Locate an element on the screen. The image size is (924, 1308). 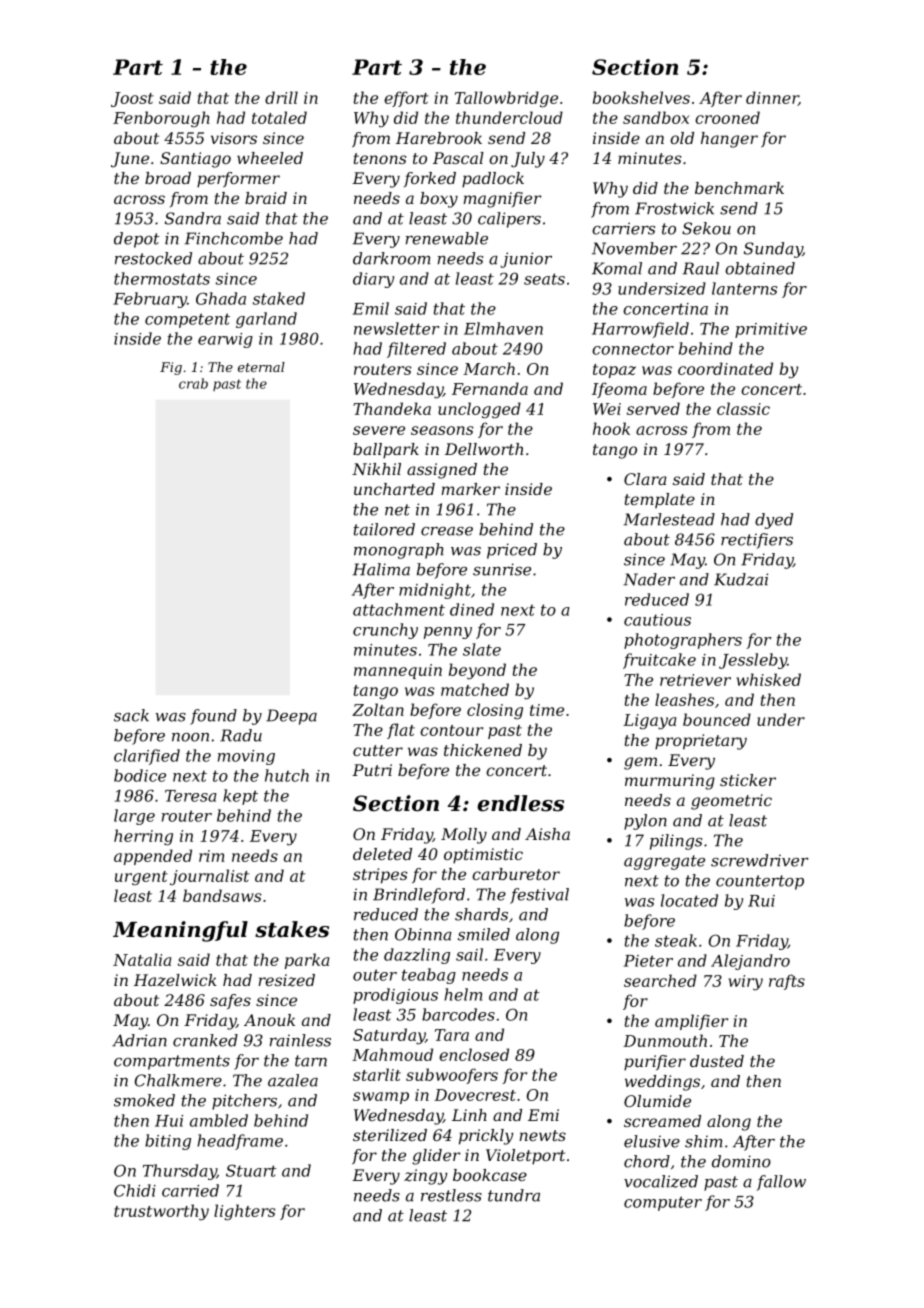
restless is located at coordinates (451, 1195).
